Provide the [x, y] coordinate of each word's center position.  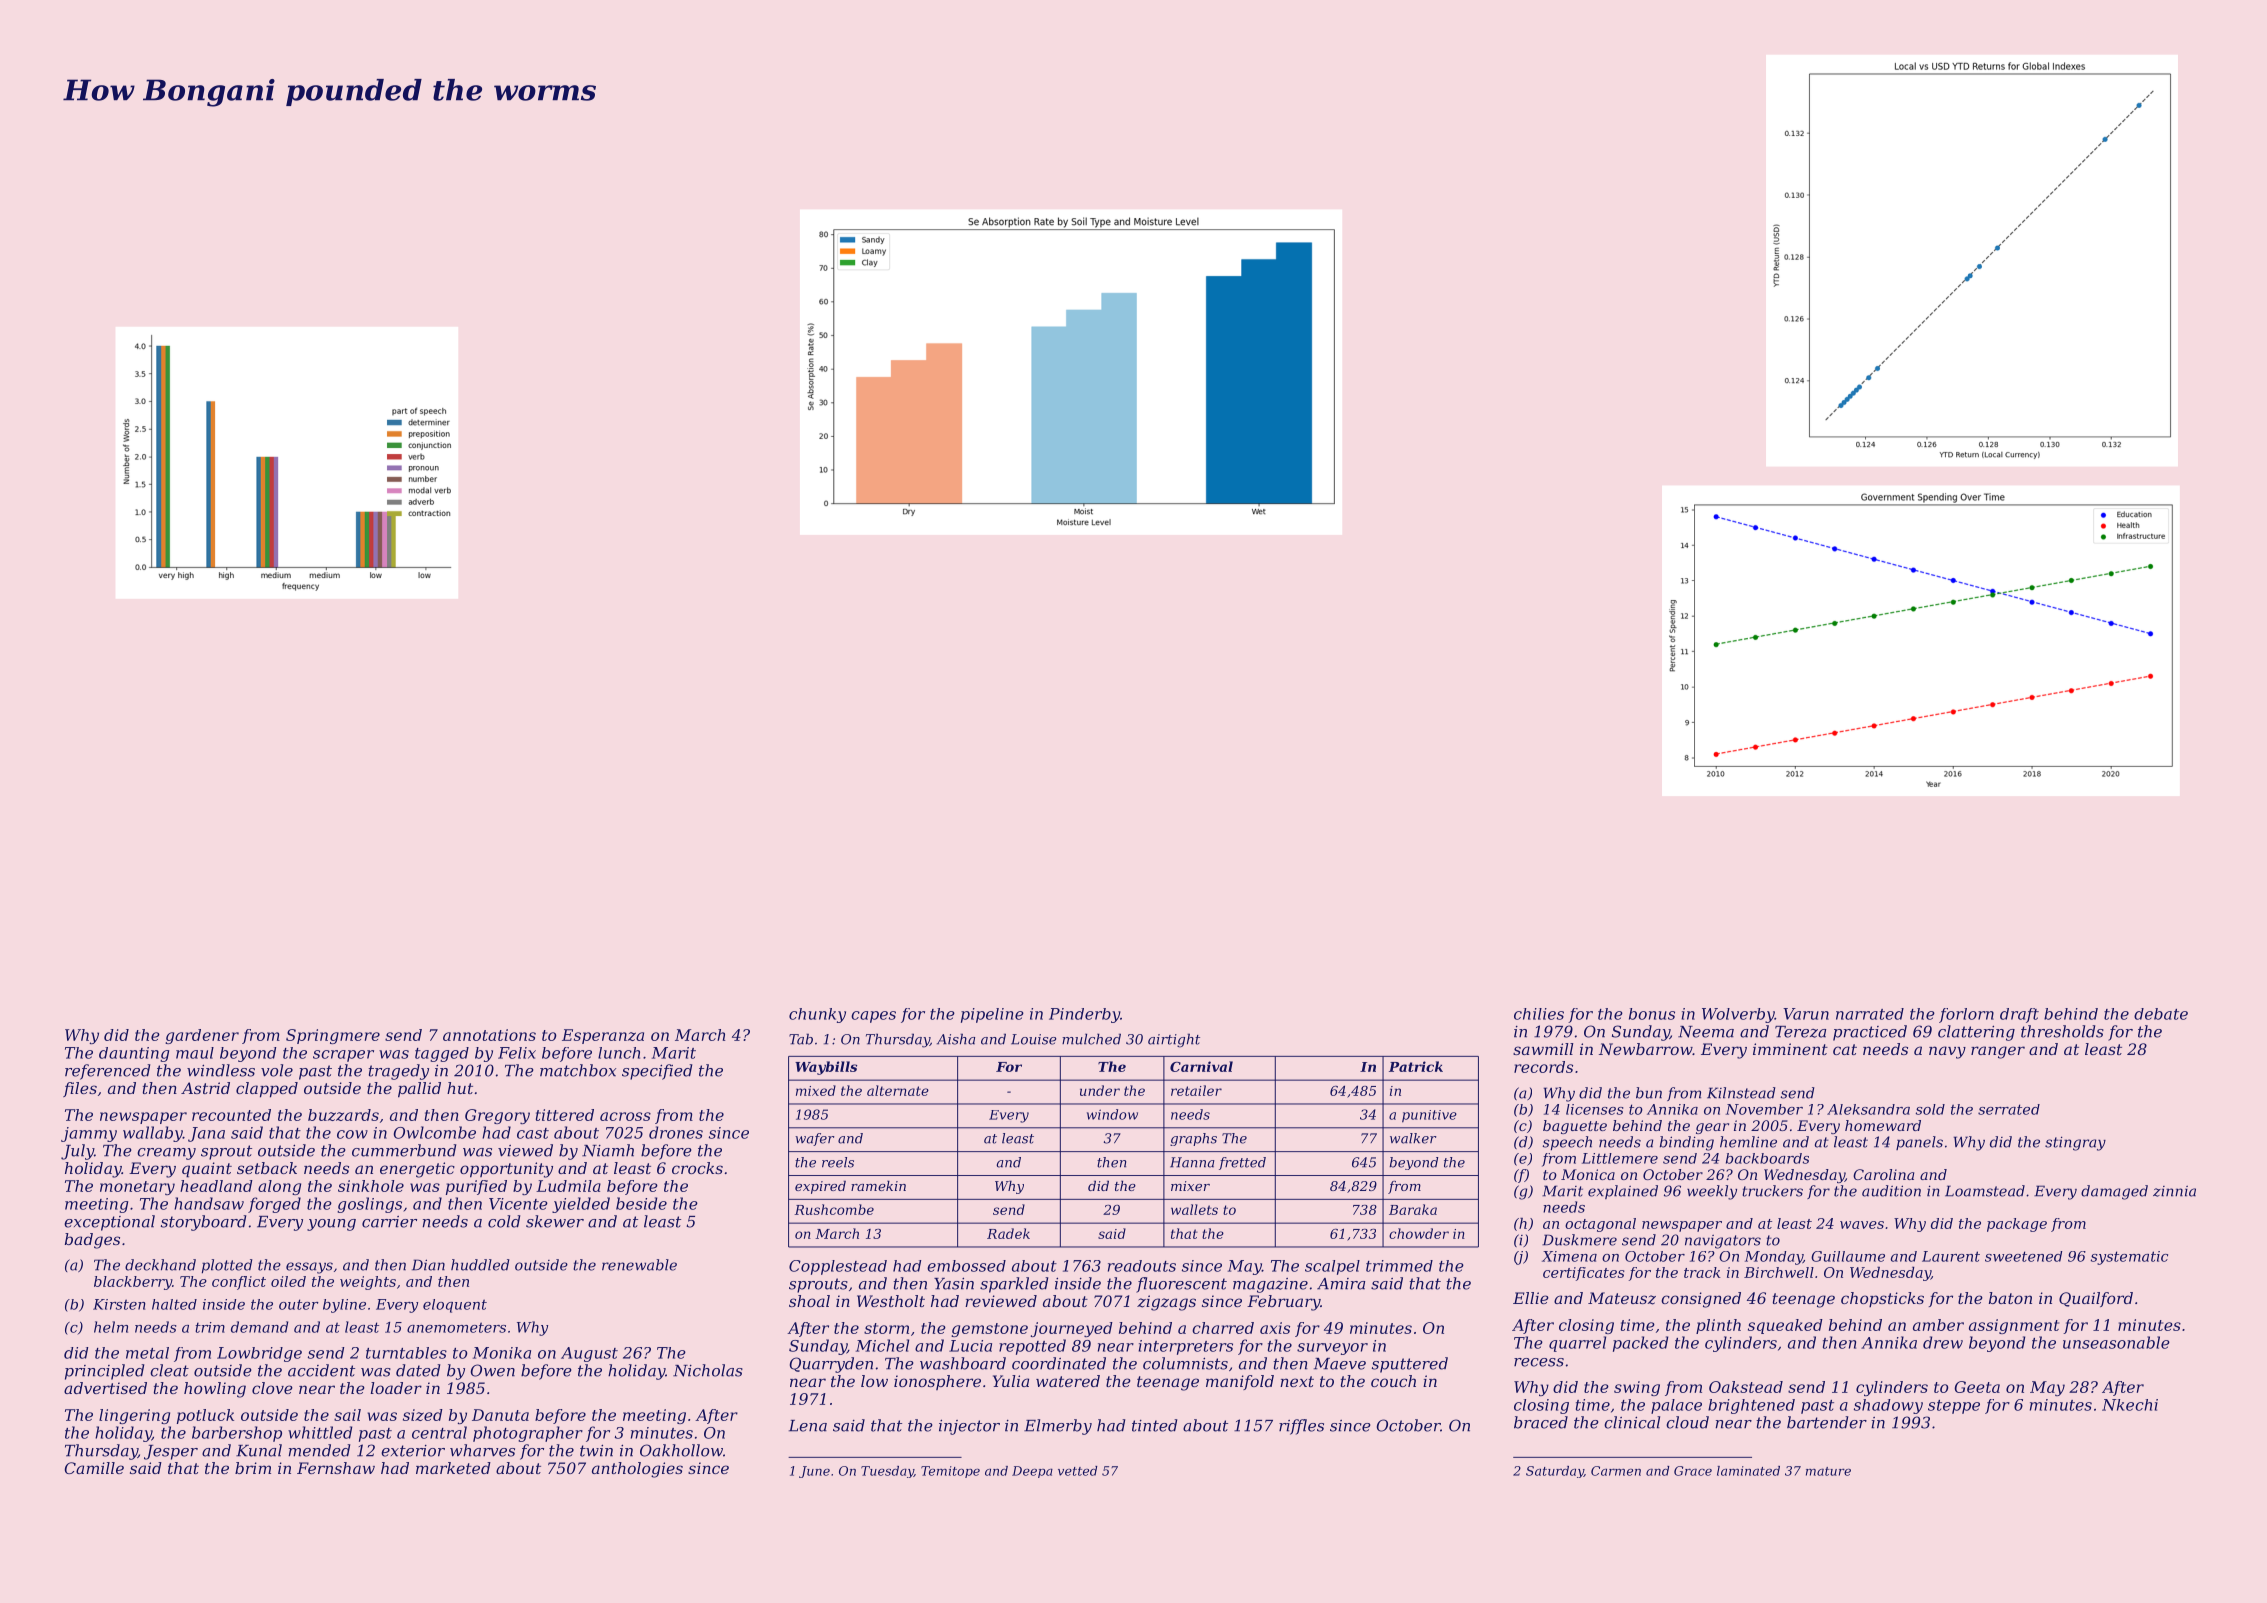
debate [2161, 1014]
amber [1938, 1325]
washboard [963, 1363]
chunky [817, 1015]
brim [253, 1468]
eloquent [455, 1306]
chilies [1539, 1014]
